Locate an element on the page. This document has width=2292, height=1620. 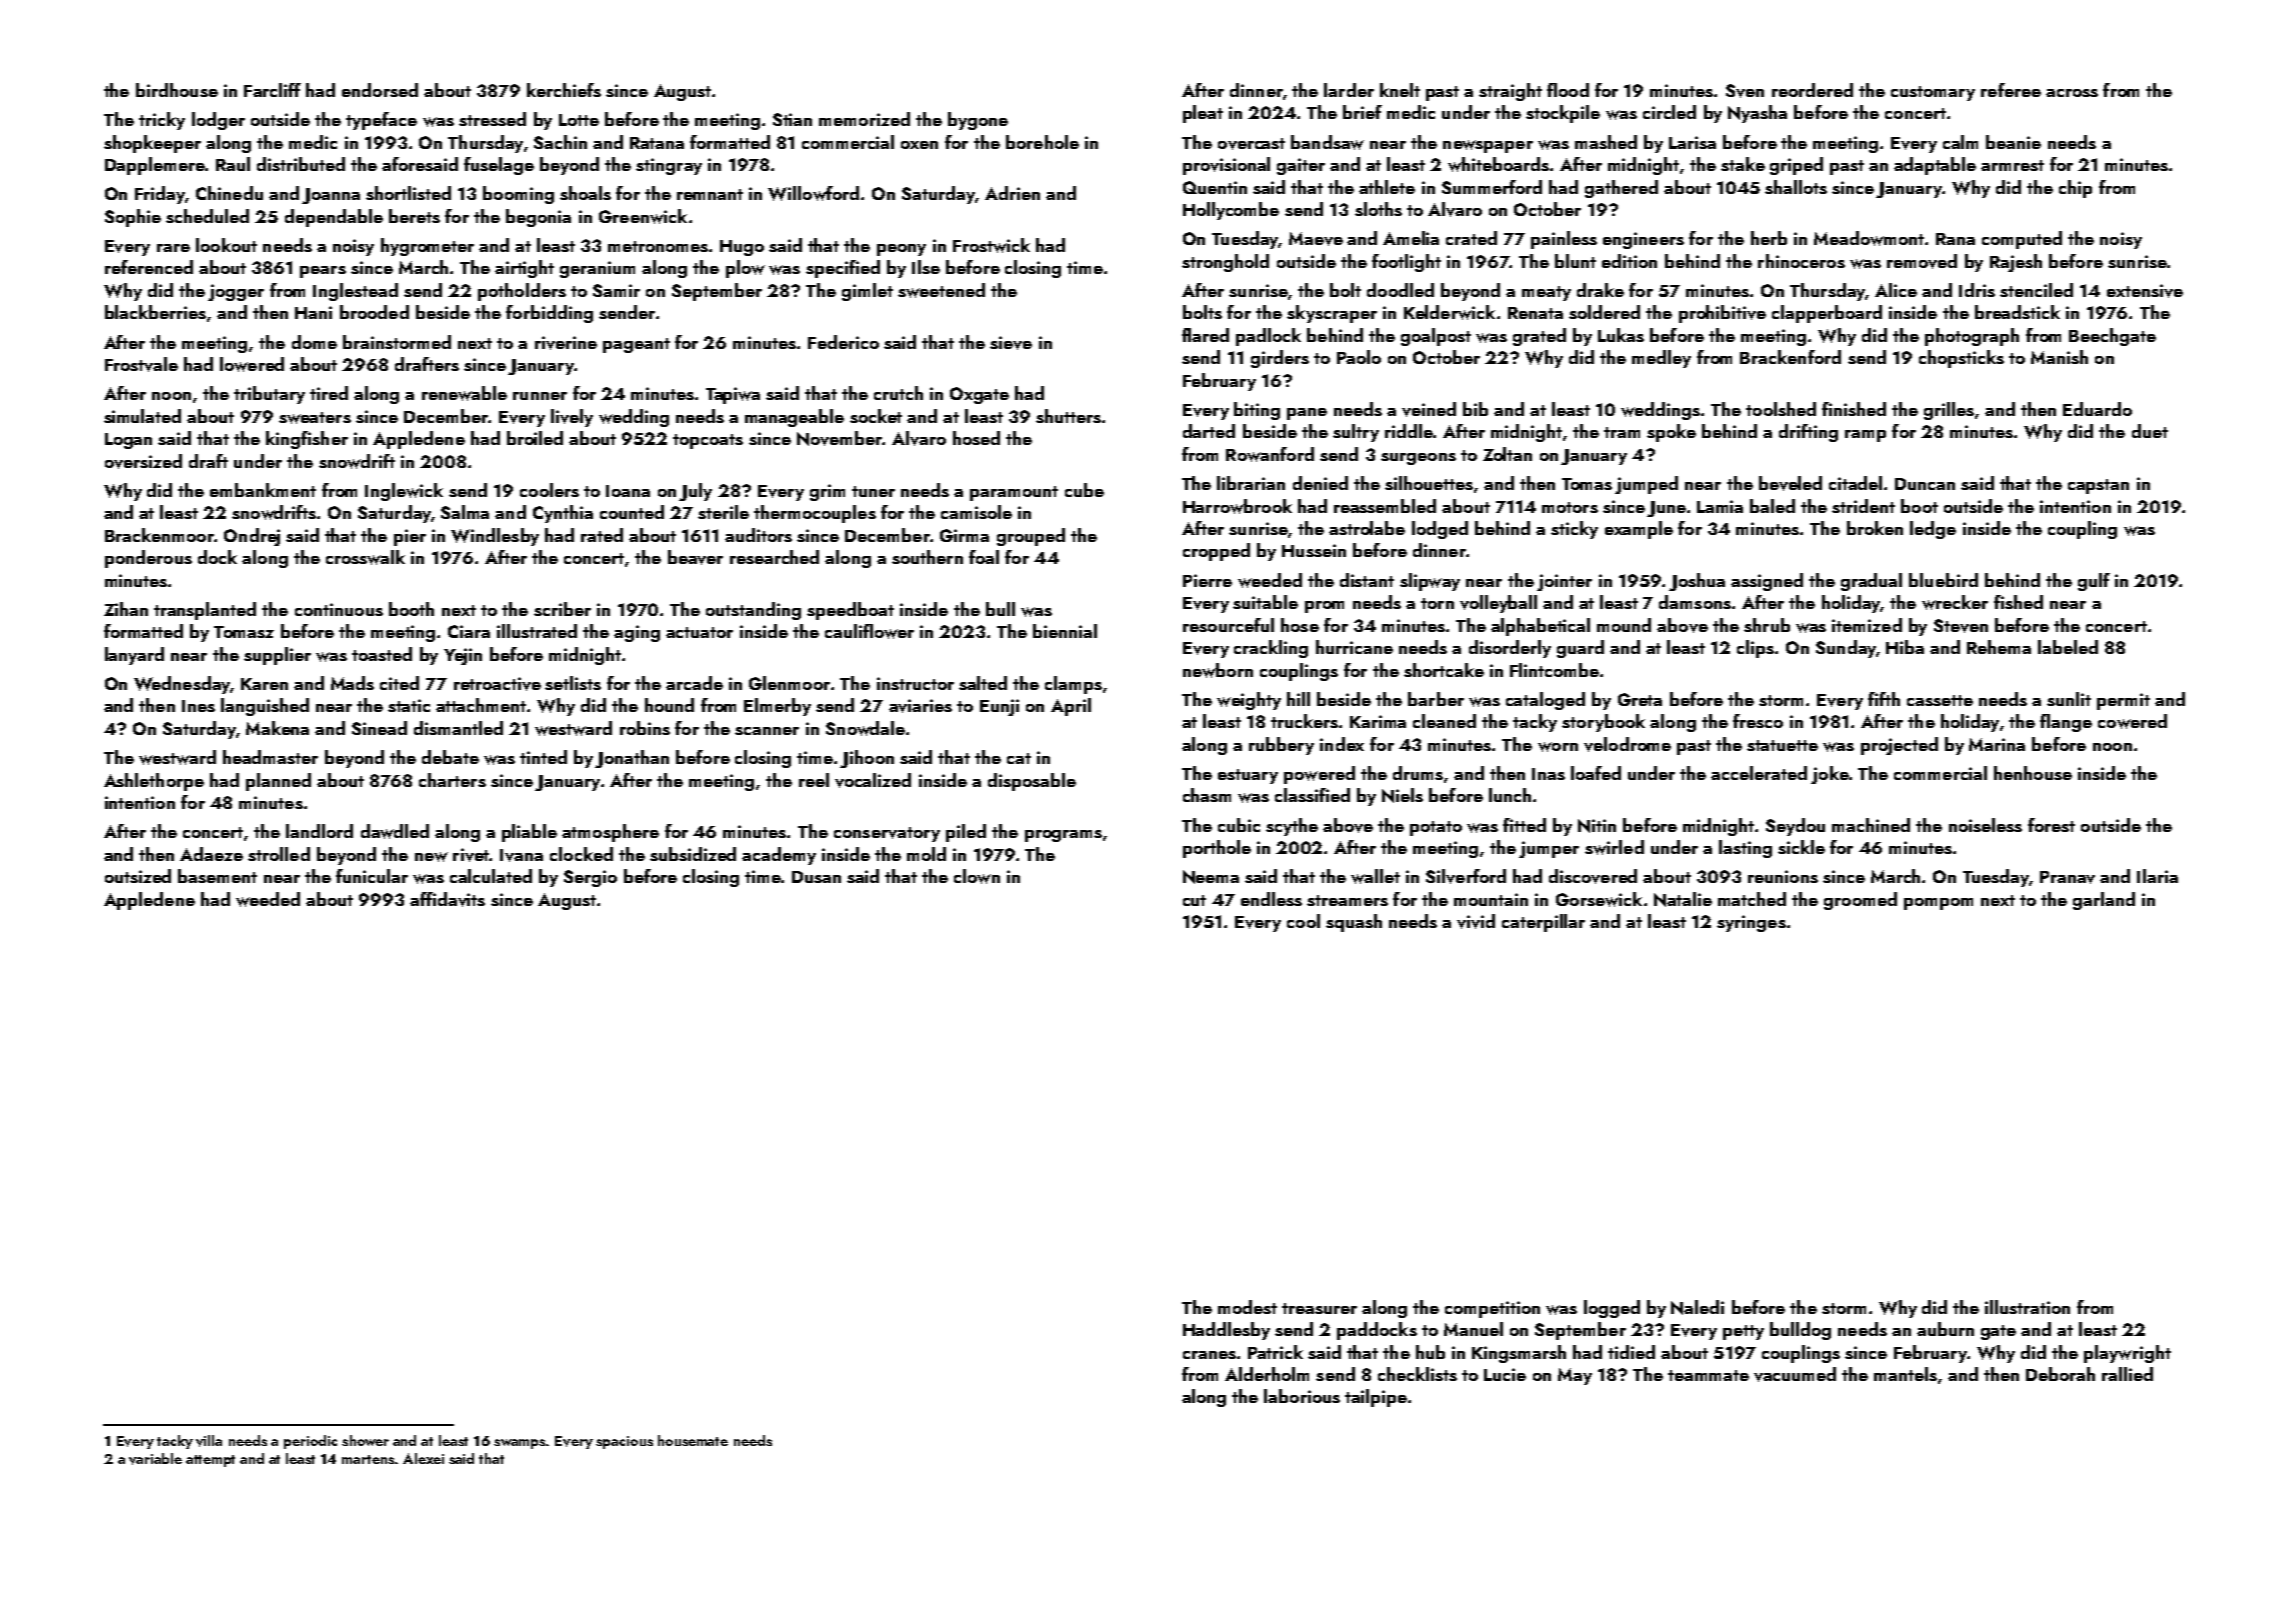
Friday is located at coordinates (160, 195).
